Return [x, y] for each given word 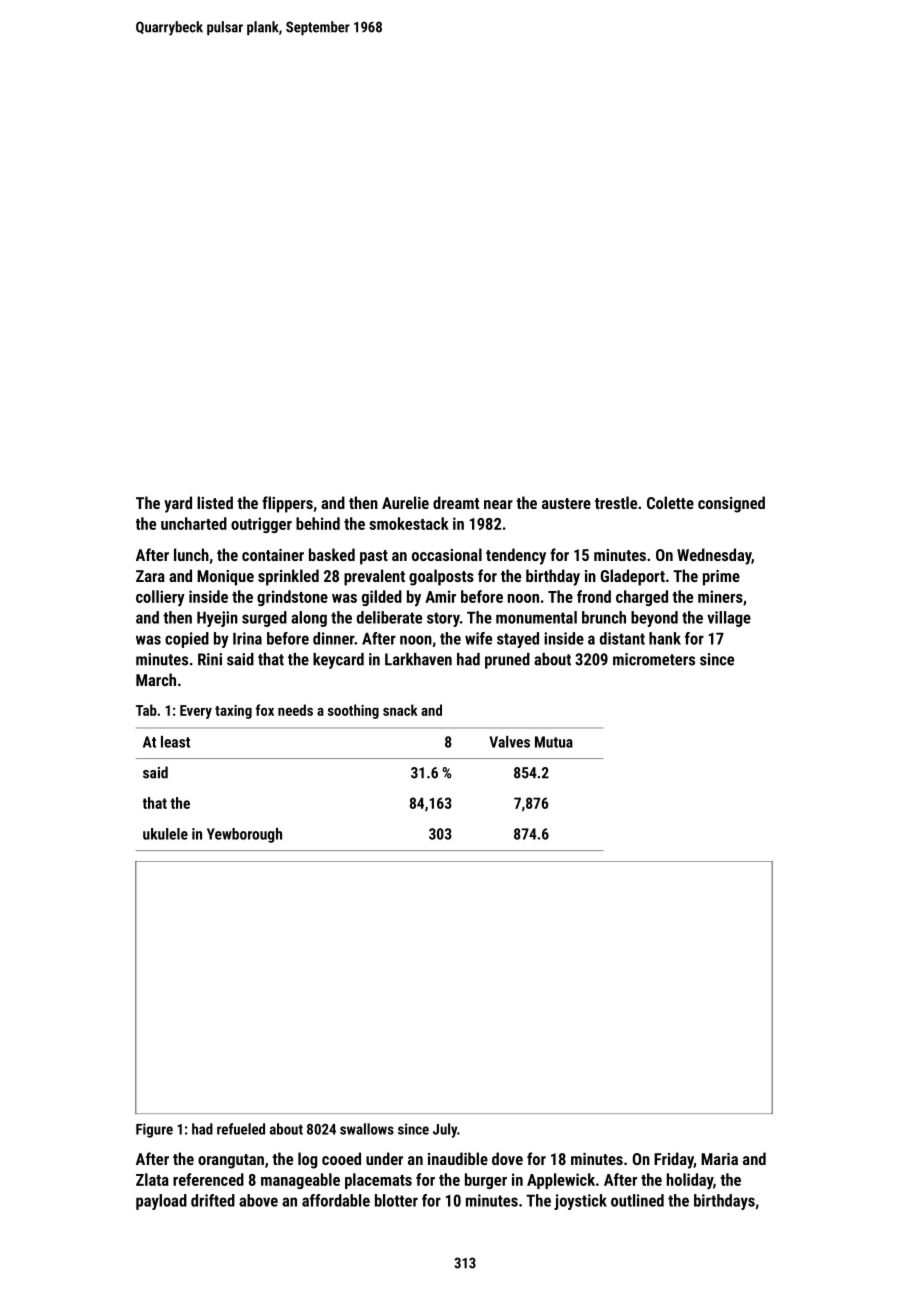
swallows [367, 1129]
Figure [154, 1130]
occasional [447, 554]
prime [721, 578]
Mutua [554, 742]
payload [161, 1202]
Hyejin [217, 619]
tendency [516, 556]
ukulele [165, 834]
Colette [670, 502]
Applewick [561, 1181]
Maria [719, 1159]
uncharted [194, 523]
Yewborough [244, 835]
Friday [674, 1160]
